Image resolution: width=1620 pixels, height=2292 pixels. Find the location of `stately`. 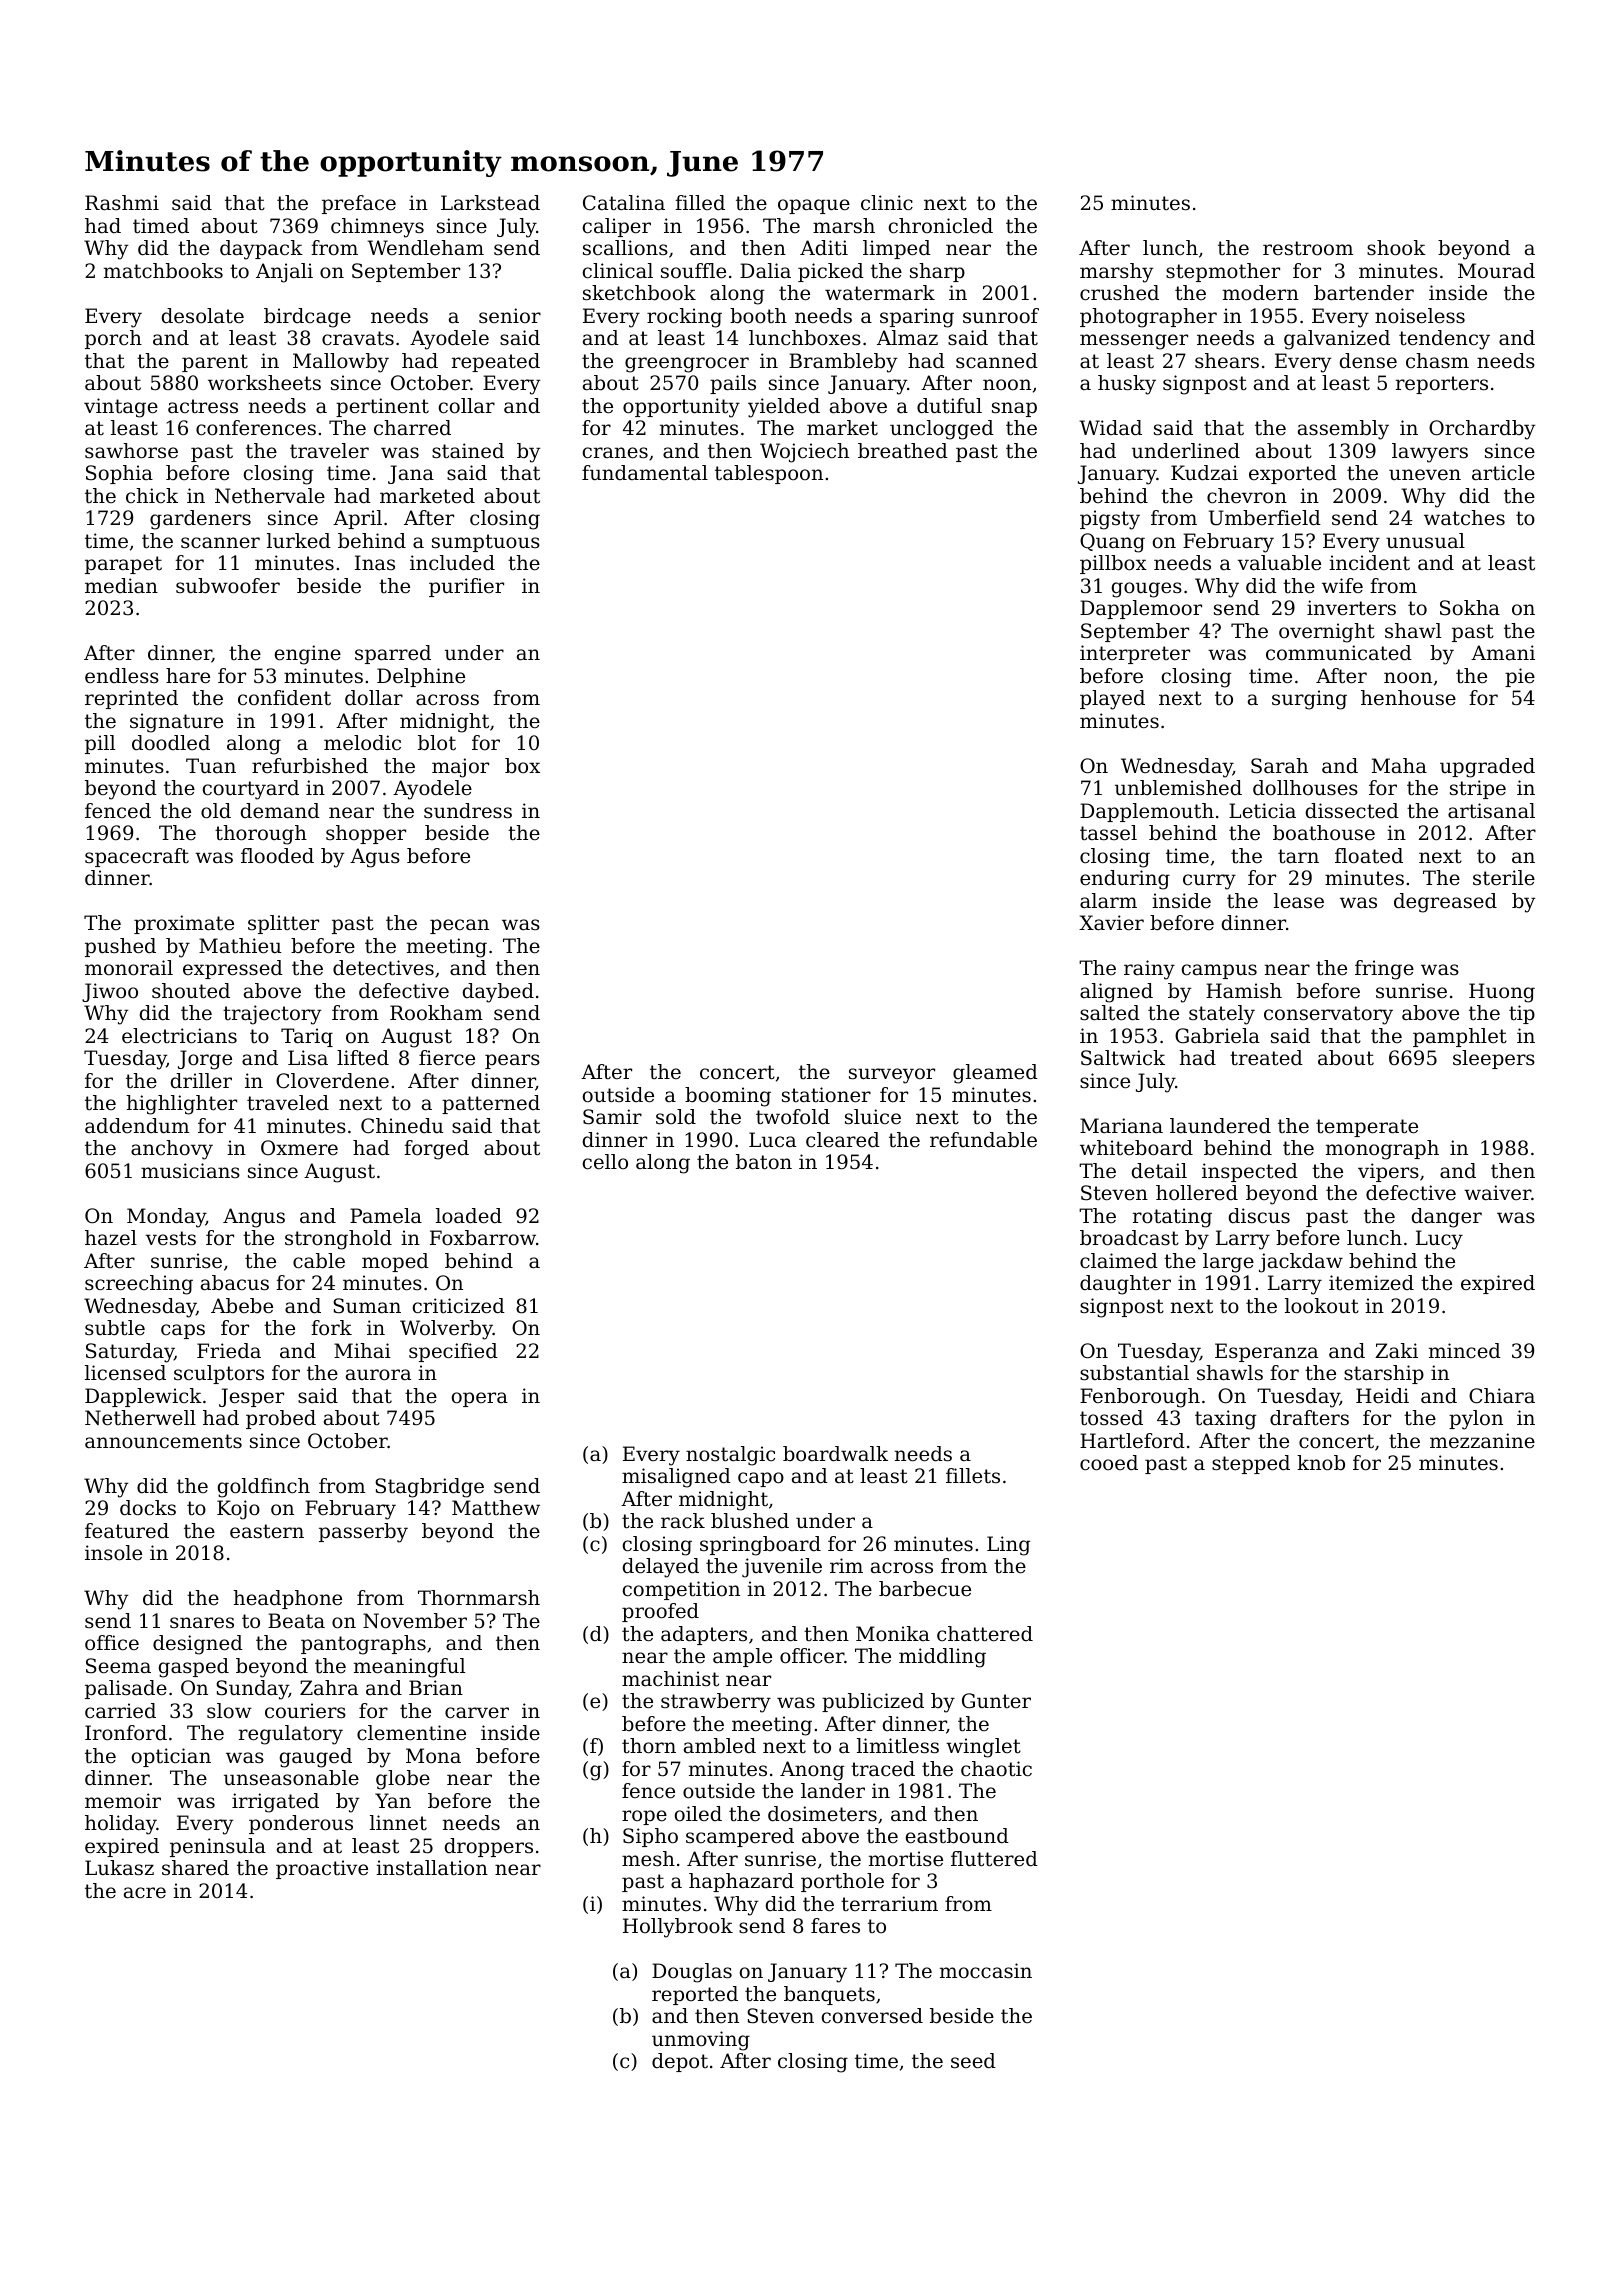

stately is located at coordinates (1222, 1015).
